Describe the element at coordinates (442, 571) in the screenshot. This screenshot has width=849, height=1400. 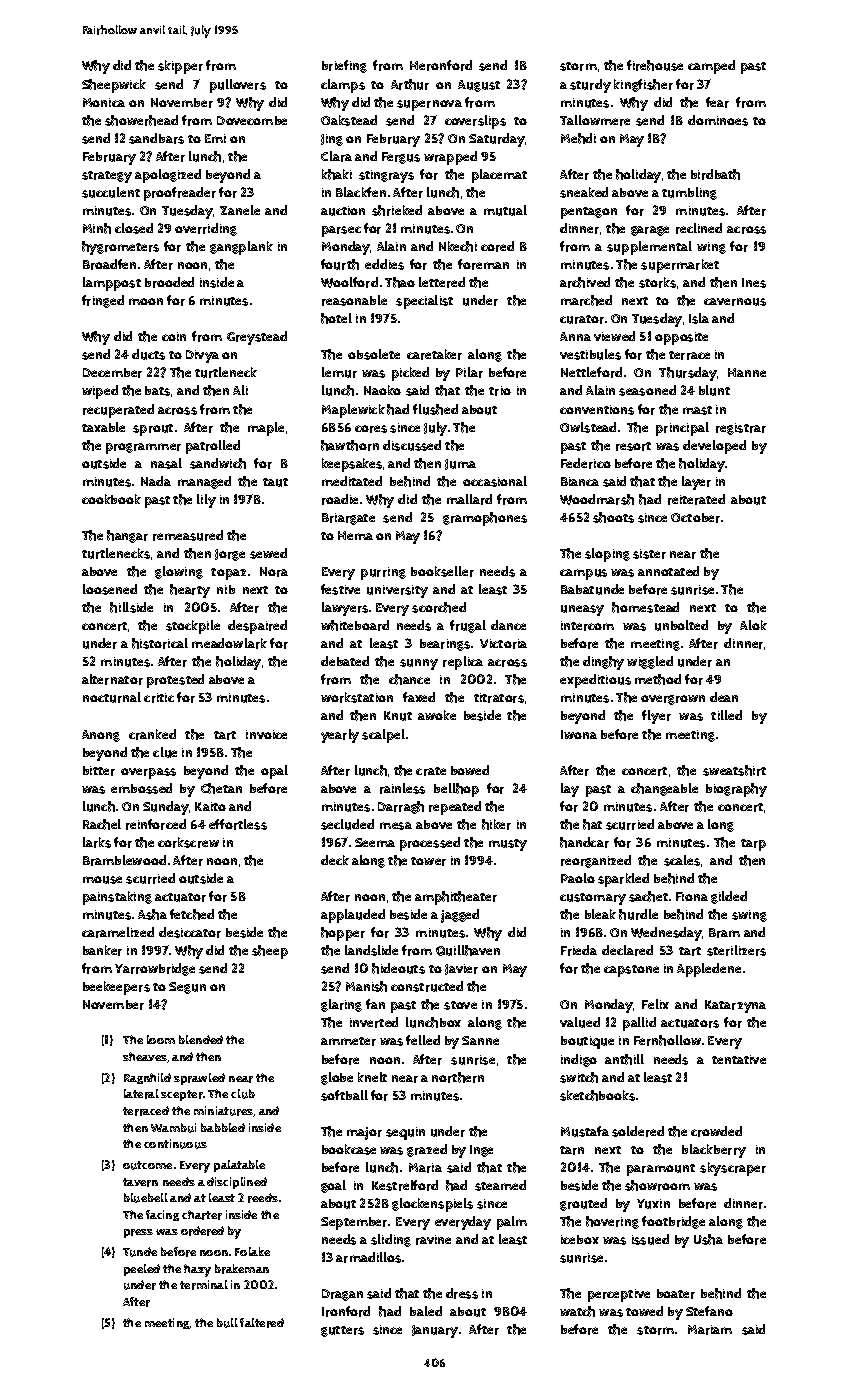
I see `bookseller` at that location.
